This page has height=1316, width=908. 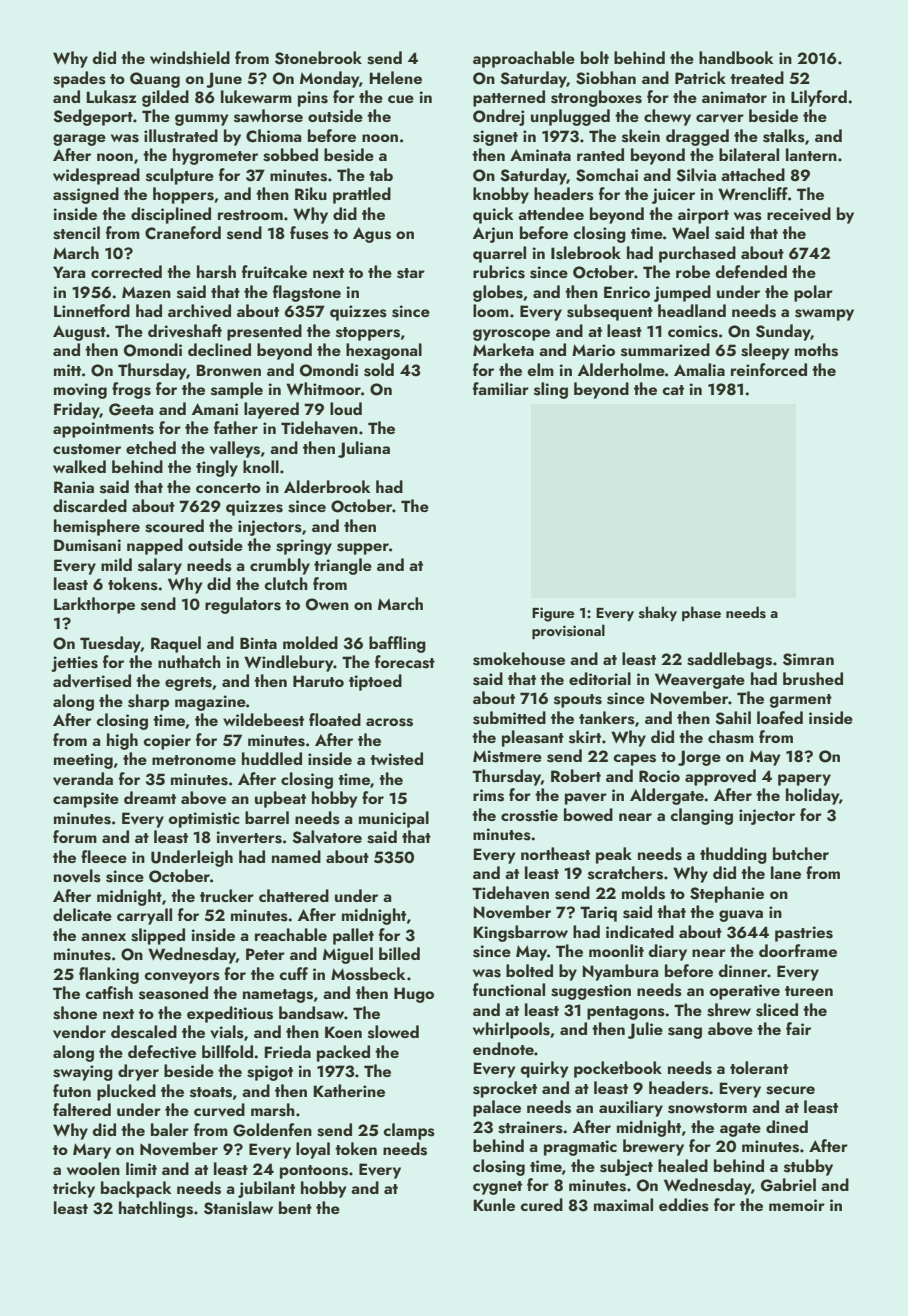 I want to click on sliced, so click(x=777, y=1010).
